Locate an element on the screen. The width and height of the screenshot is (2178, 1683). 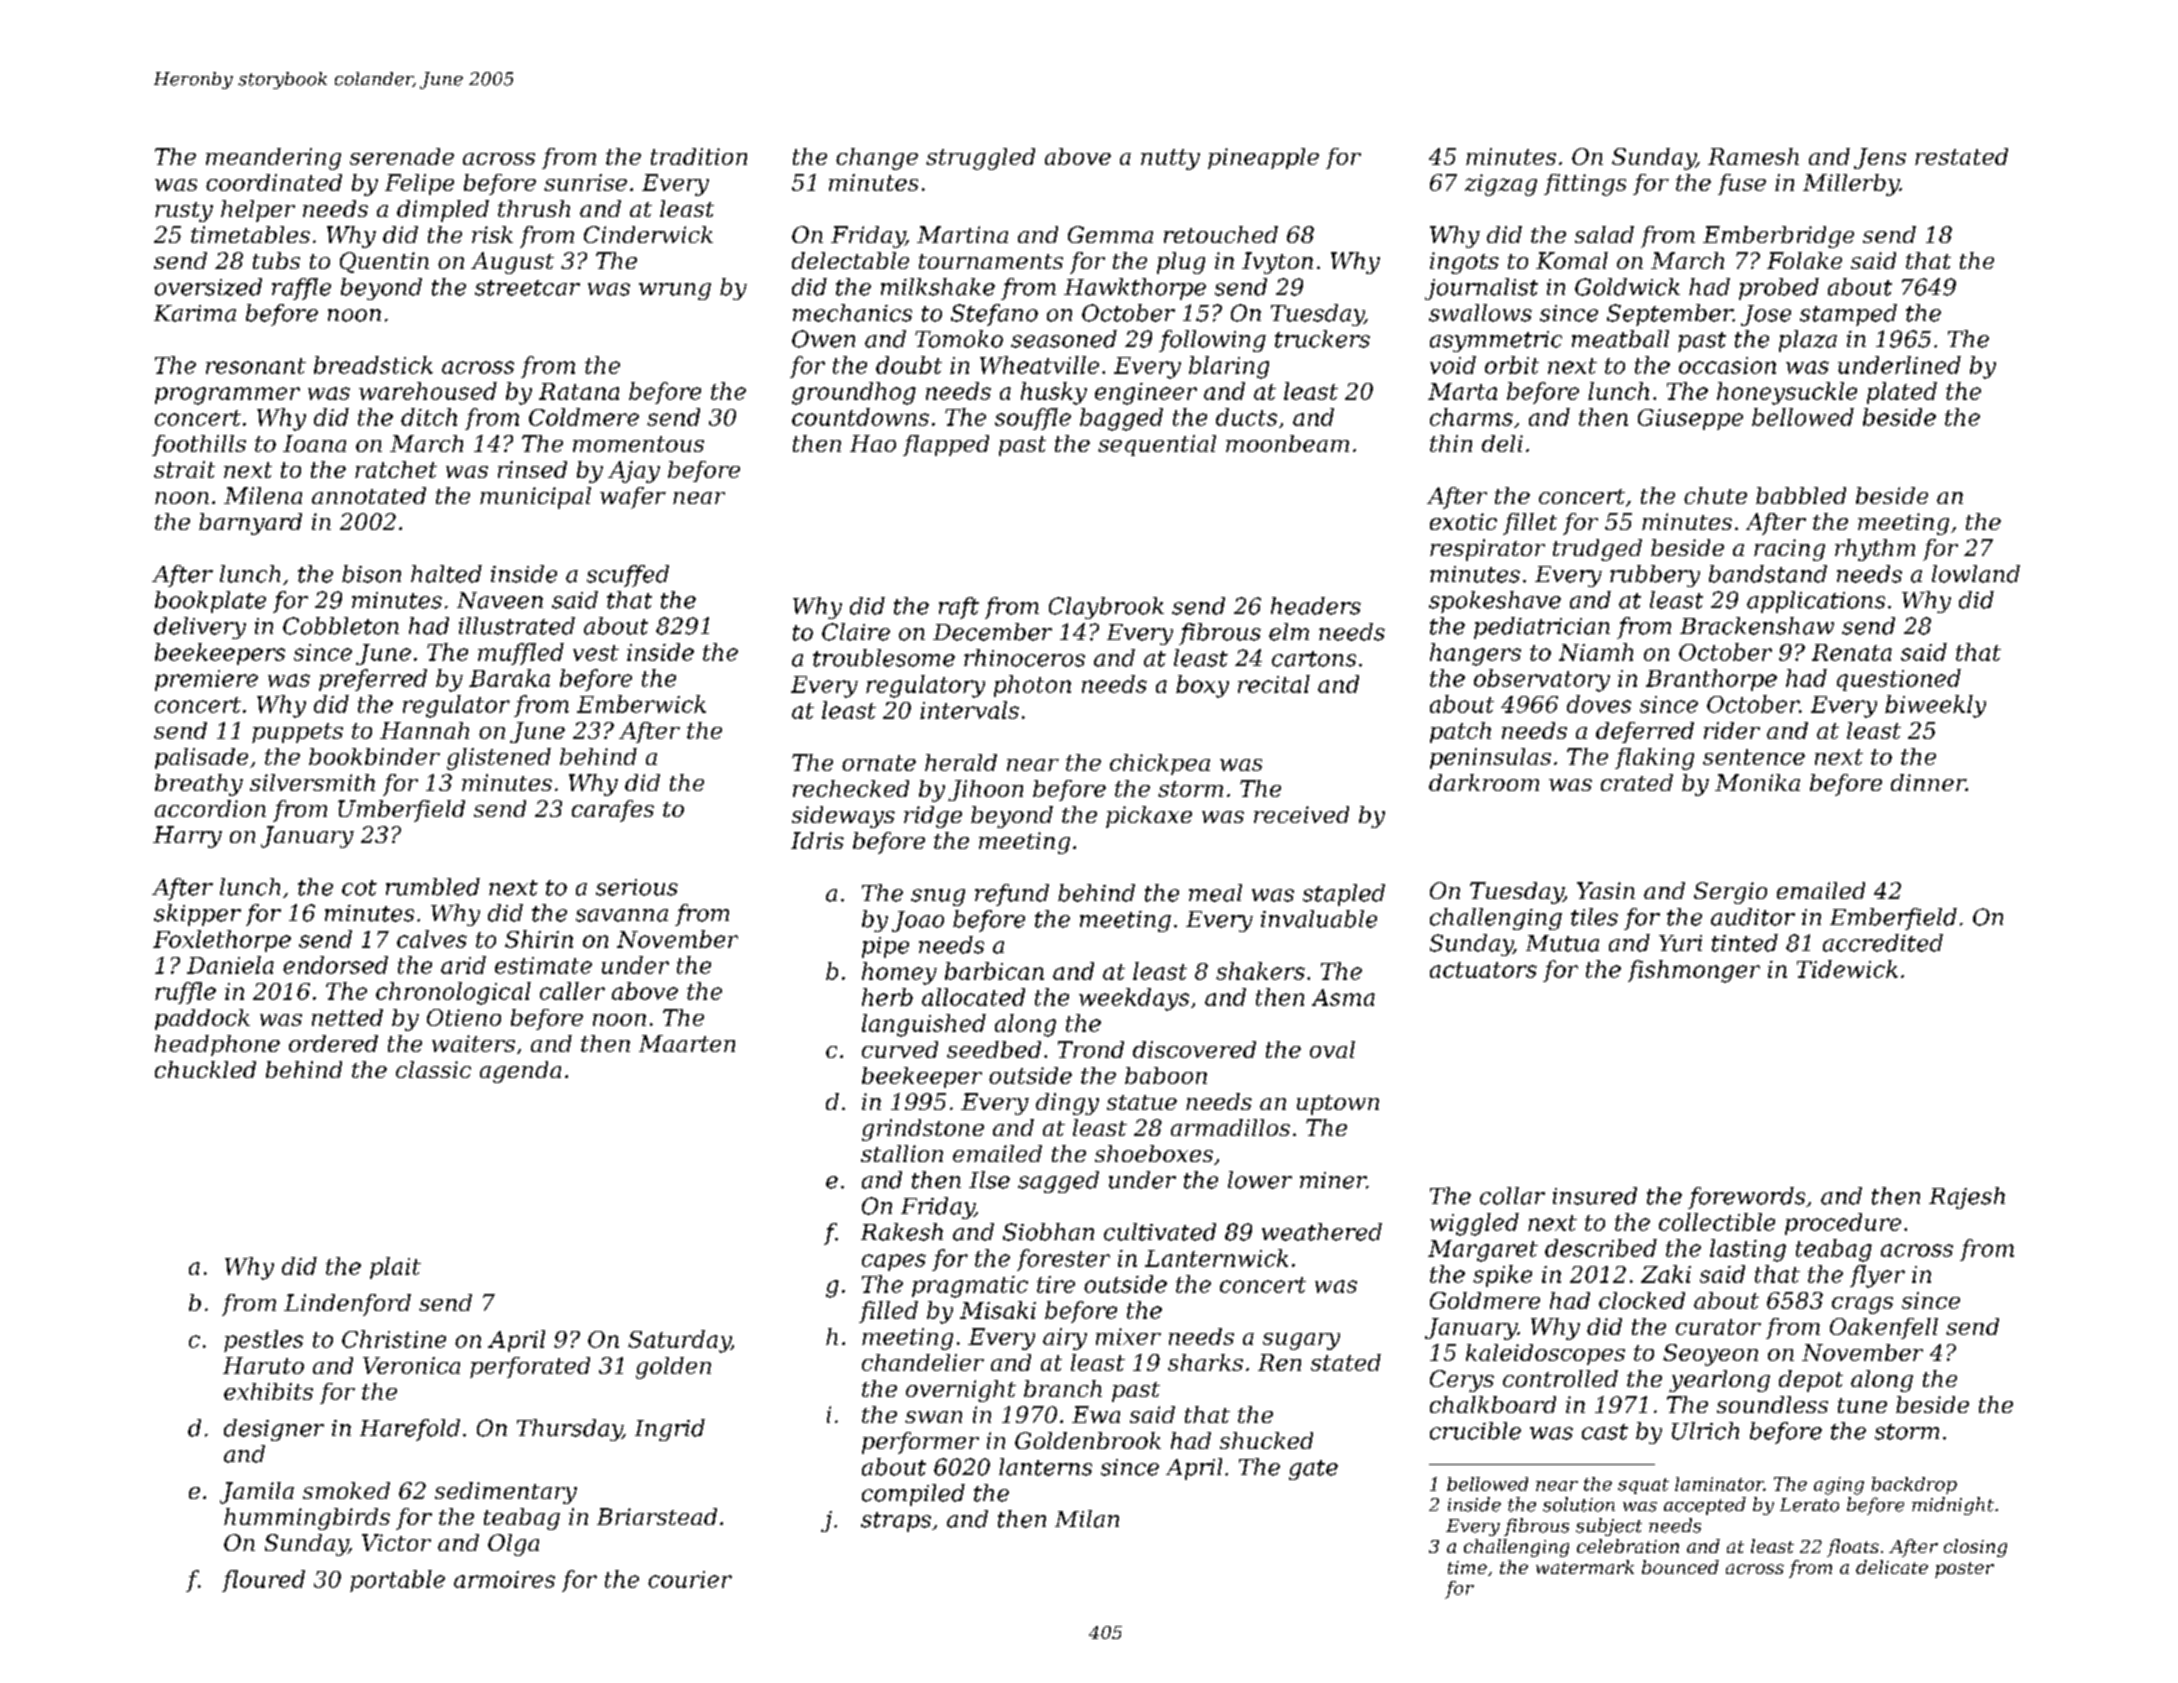
perforated is located at coordinates (530, 1367).
